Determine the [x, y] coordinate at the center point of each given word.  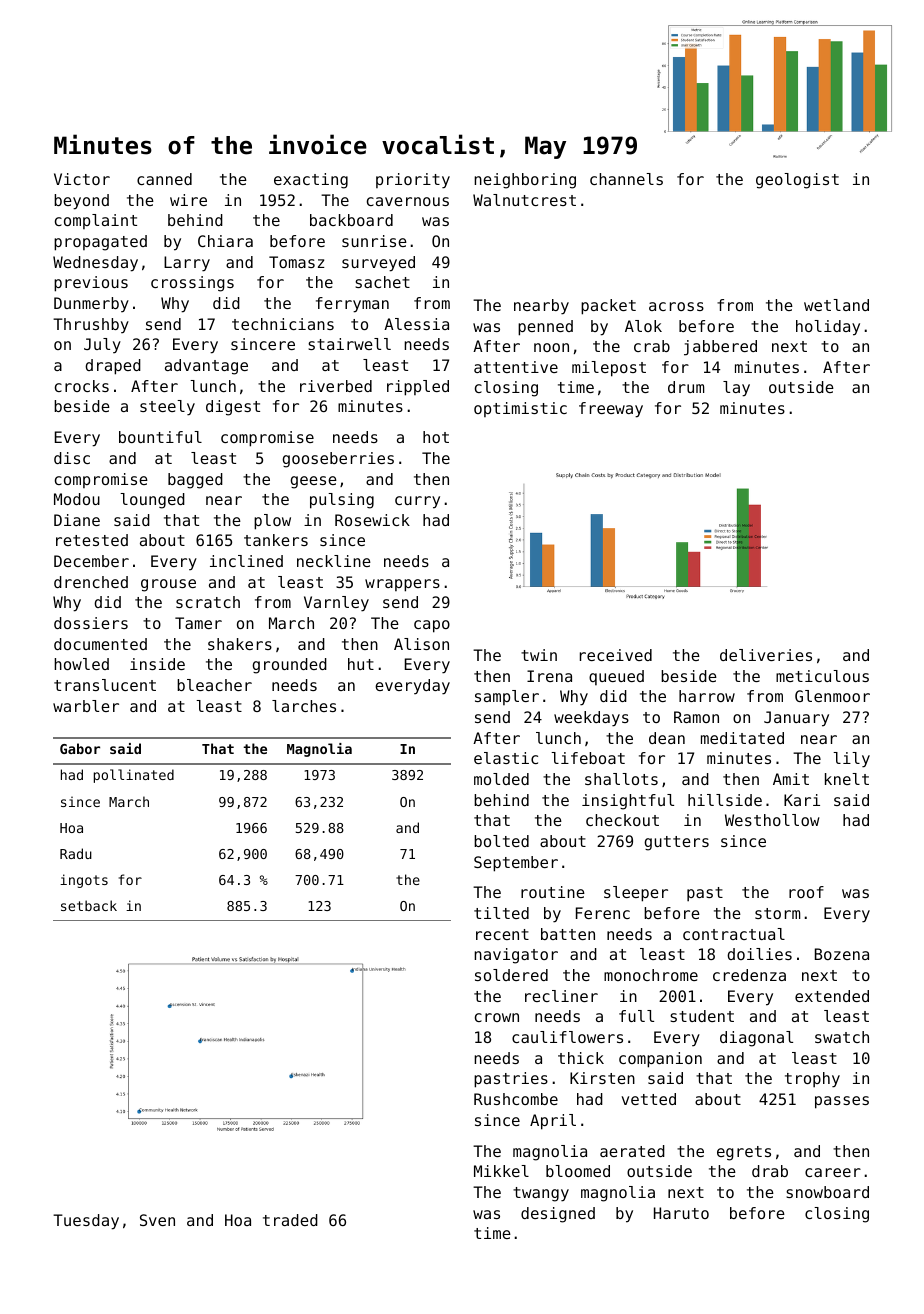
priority [413, 181]
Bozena [842, 954]
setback [89, 905]
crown [497, 1017]
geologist [797, 181]
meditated [742, 738]
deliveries [766, 655]
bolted [501, 841]
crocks [82, 386]
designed [558, 1215]
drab [770, 1171]
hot [436, 437]
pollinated [134, 776]
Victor [82, 179]
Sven [157, 1220]
